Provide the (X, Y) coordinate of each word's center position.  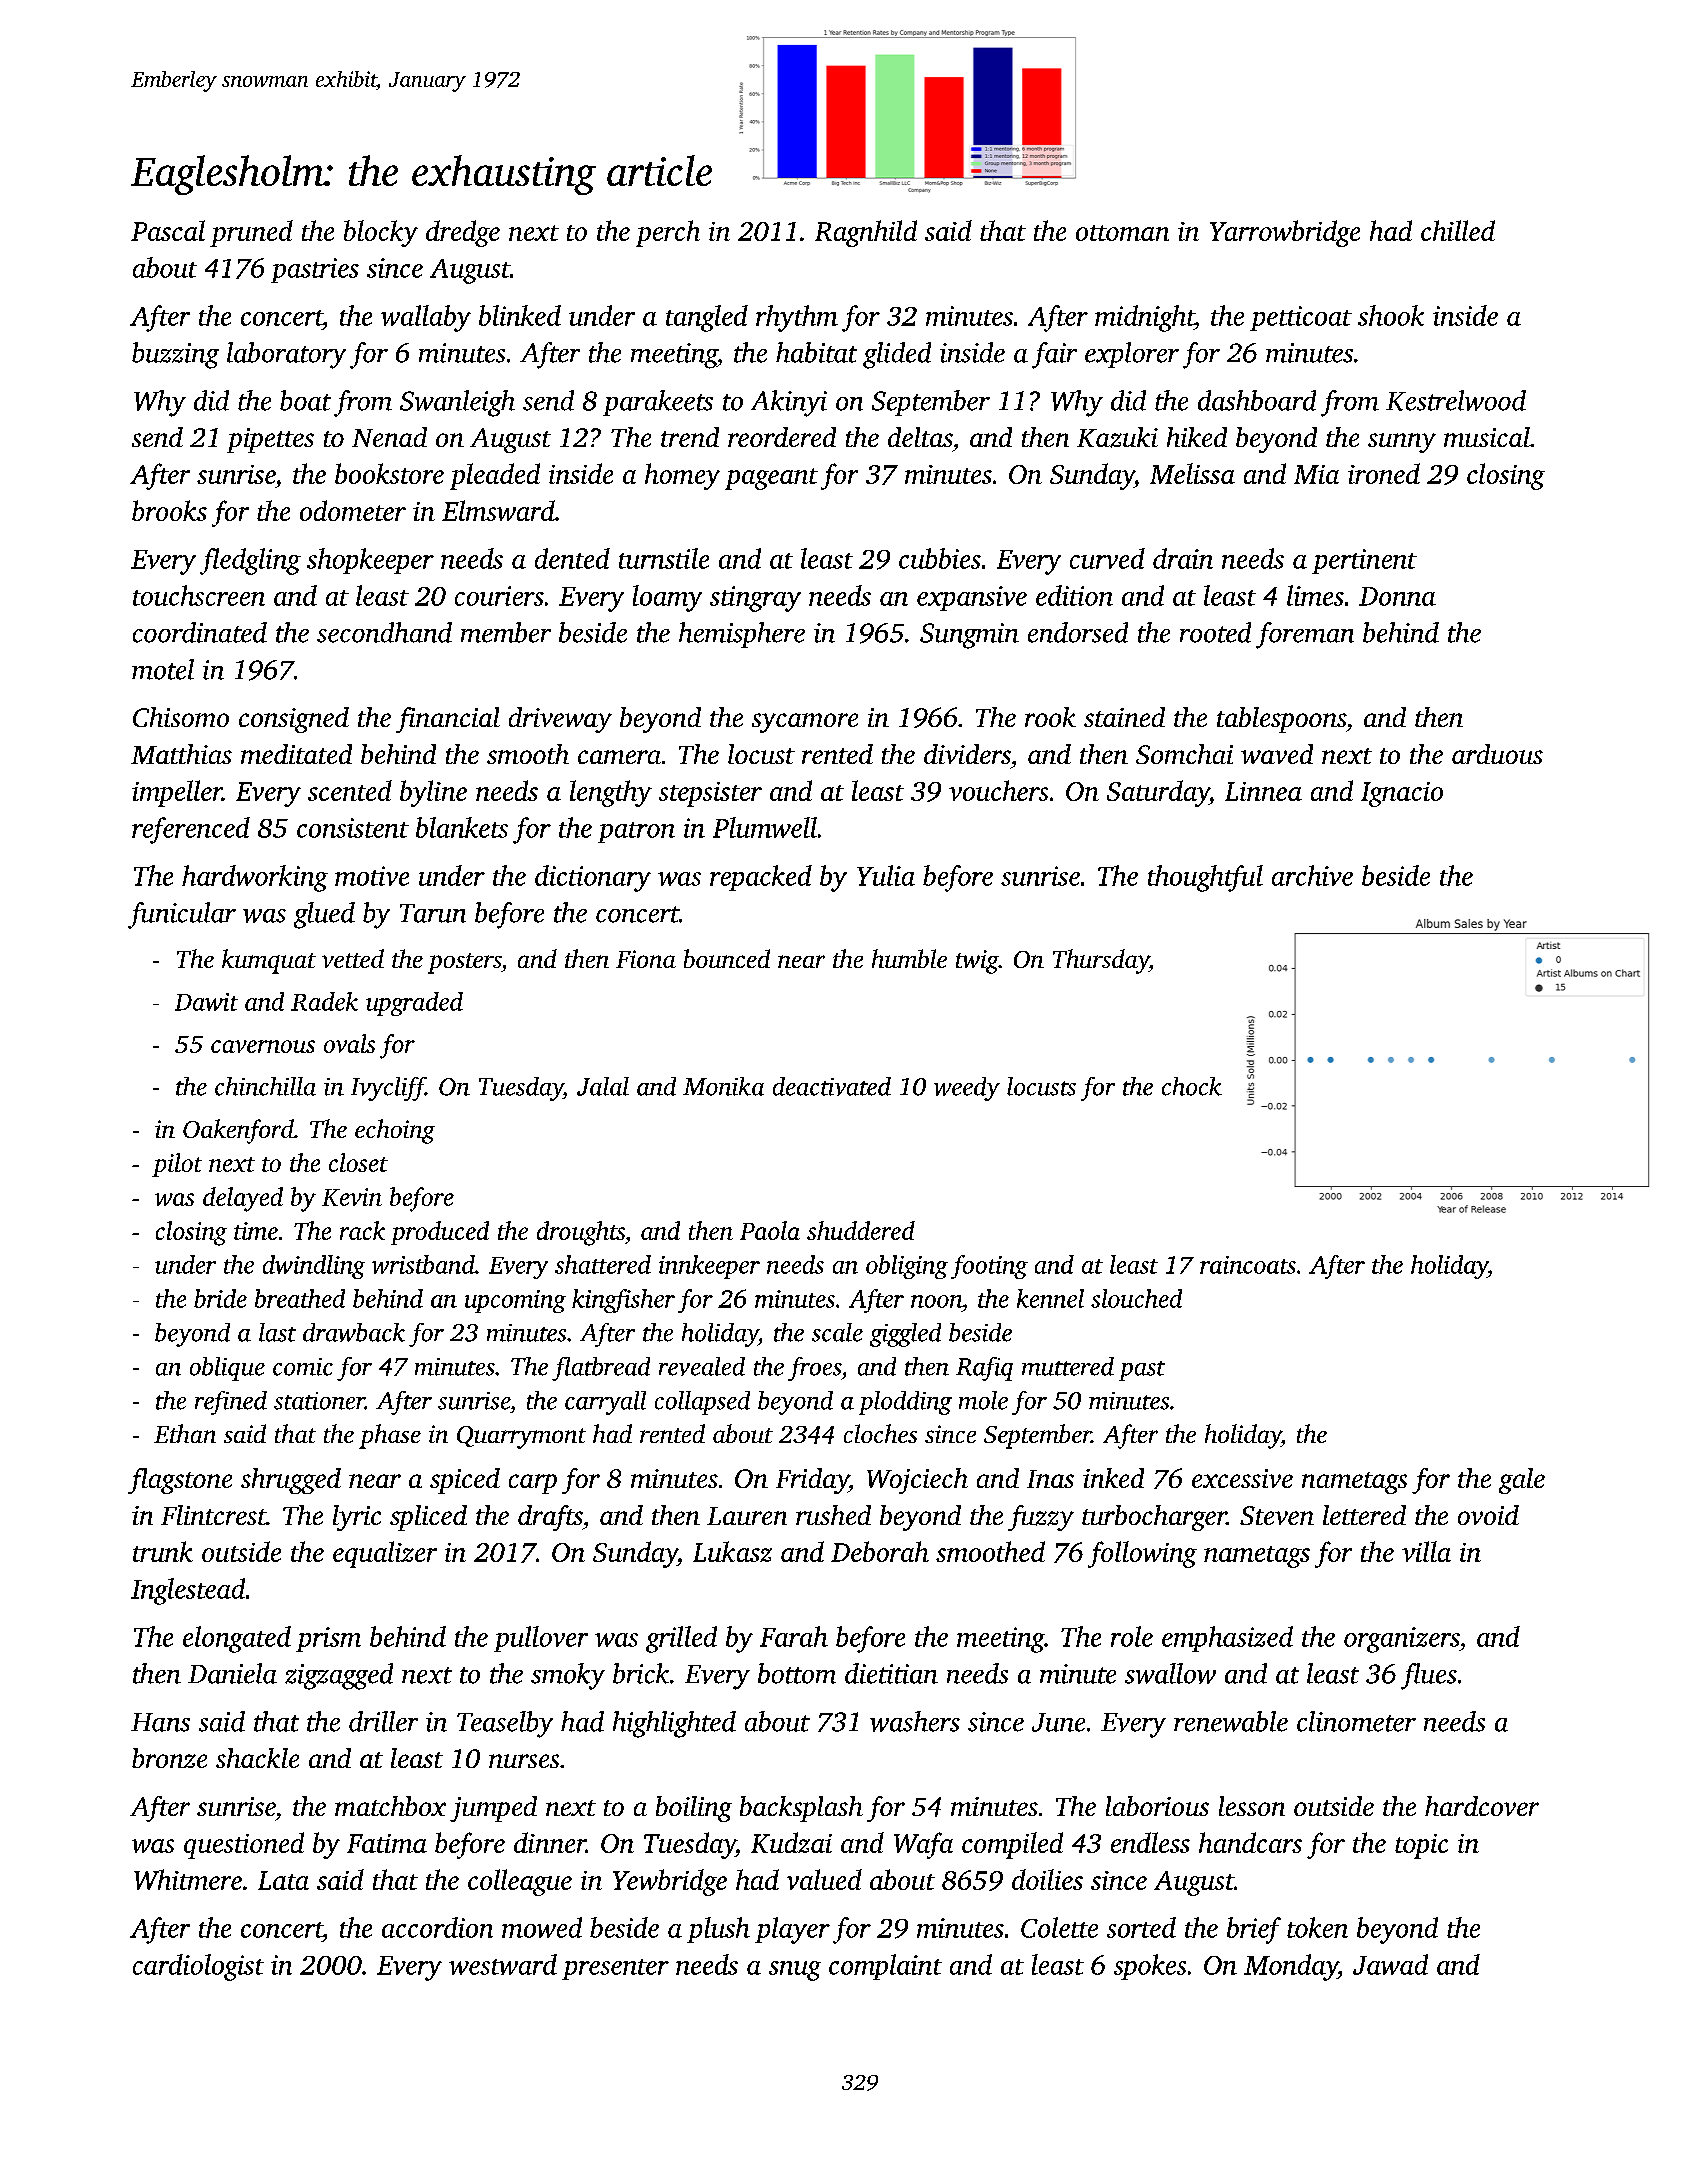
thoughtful (1205, 878)
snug (795, 1971)
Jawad (1390, 1964)
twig (977, 962)
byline (433, 793)
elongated (237, 1639)
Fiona (646, 959)
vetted (353, 958)
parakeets (658, 403)
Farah (794, 1636)
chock (1192, 1086)
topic (1421, 1846)
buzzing (175, 355)
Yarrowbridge (1285, 233)
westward (503, 1964)
